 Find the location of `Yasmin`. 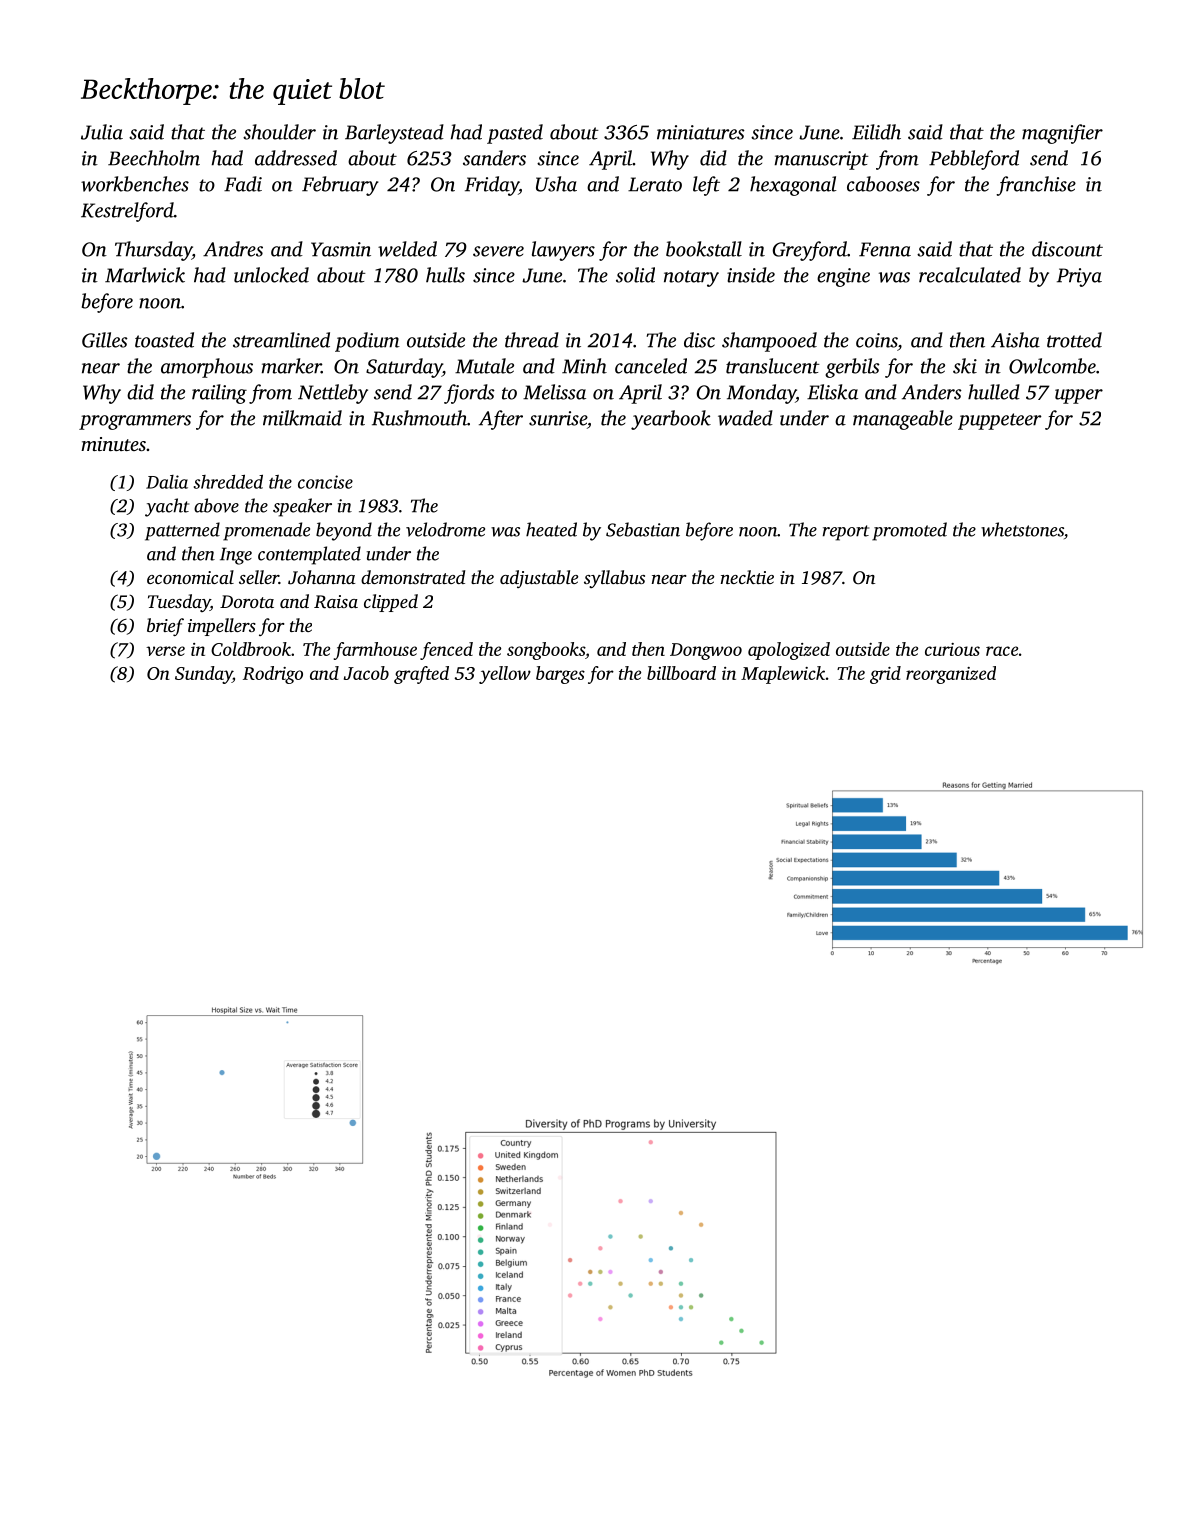

Yasmin is located at coordinates (341, 249).
